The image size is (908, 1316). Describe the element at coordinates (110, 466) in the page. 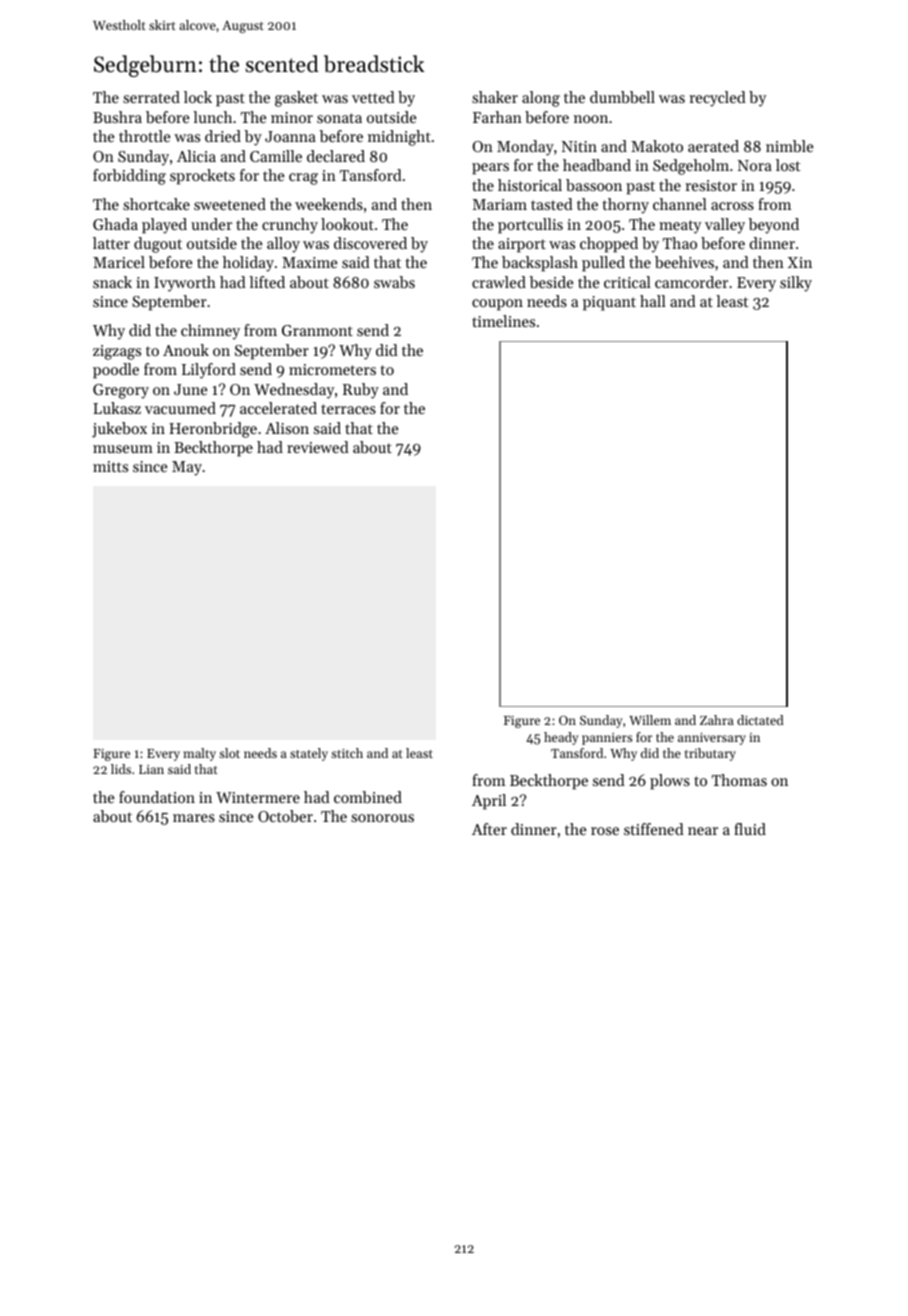

I see `mitts` at that location.
